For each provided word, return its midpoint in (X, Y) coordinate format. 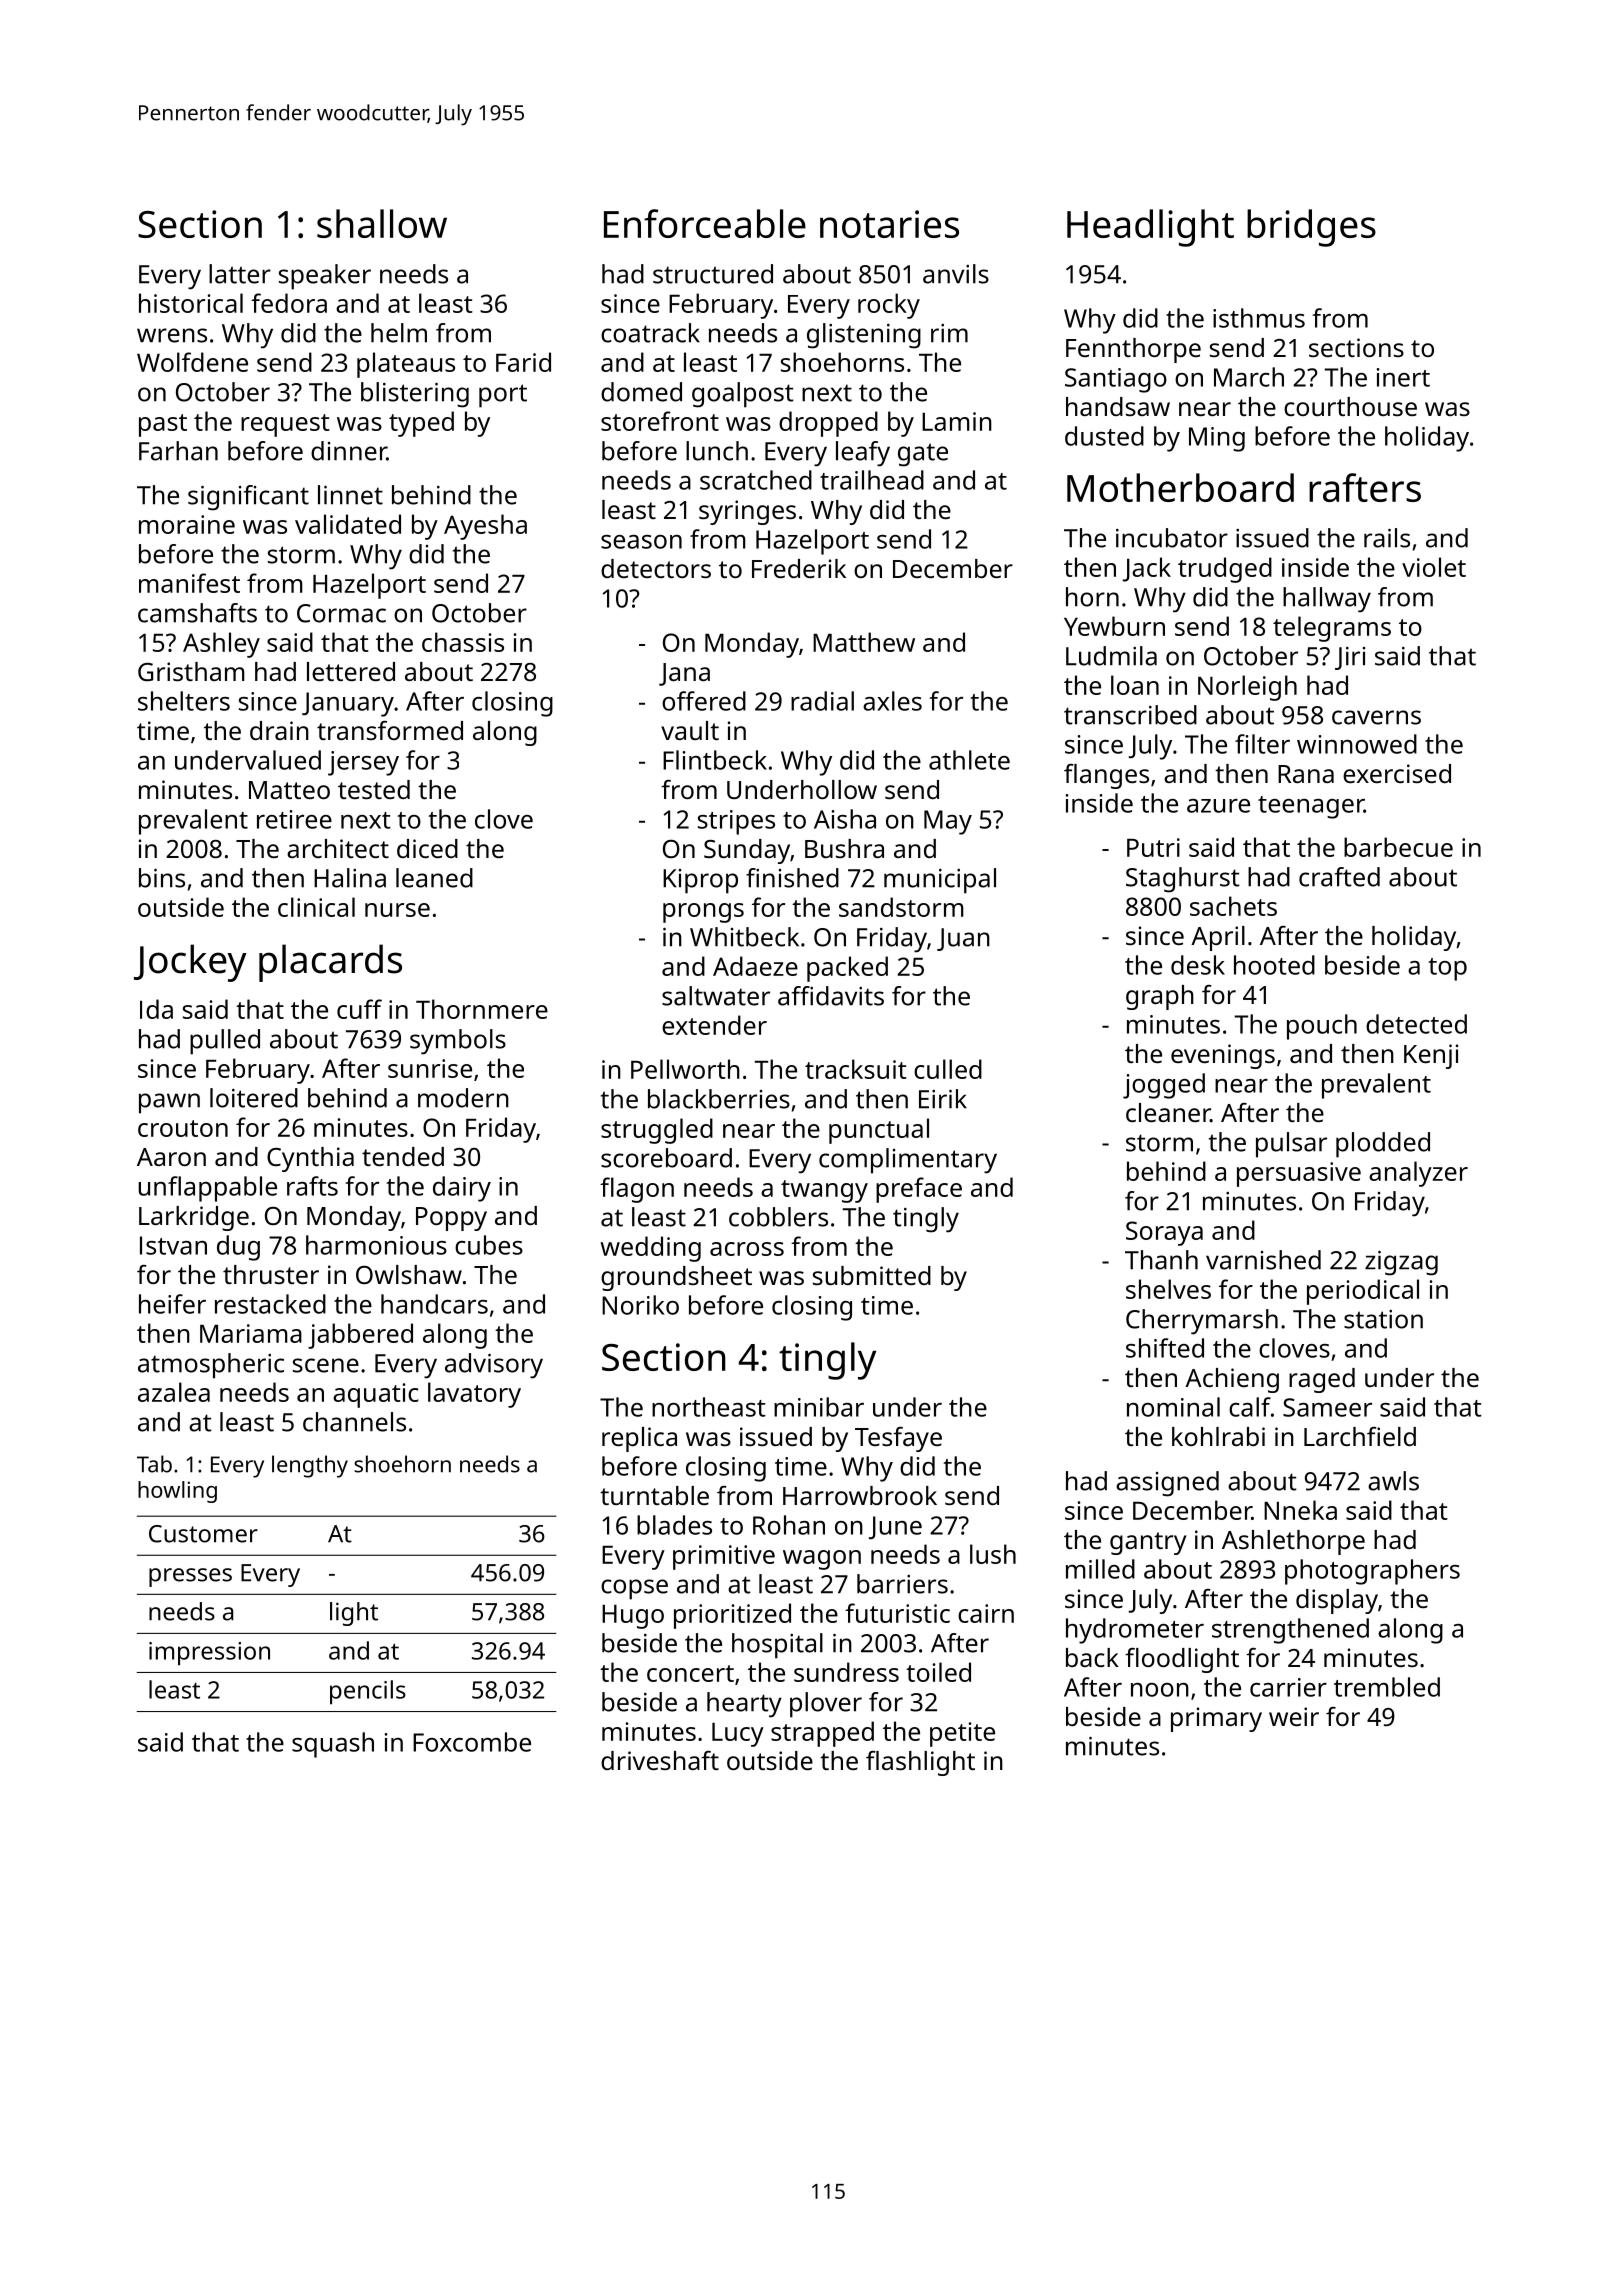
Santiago (1116, 380)
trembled (1387, 1687)
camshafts (197, 613)
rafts (312, 1186)
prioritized (732, 1616)
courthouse (1350, 406)
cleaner (1168, 1112)
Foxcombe (472, 1742)
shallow (382, 223)
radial (822, 701)
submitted (872, 1275)
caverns (1376, 717)
